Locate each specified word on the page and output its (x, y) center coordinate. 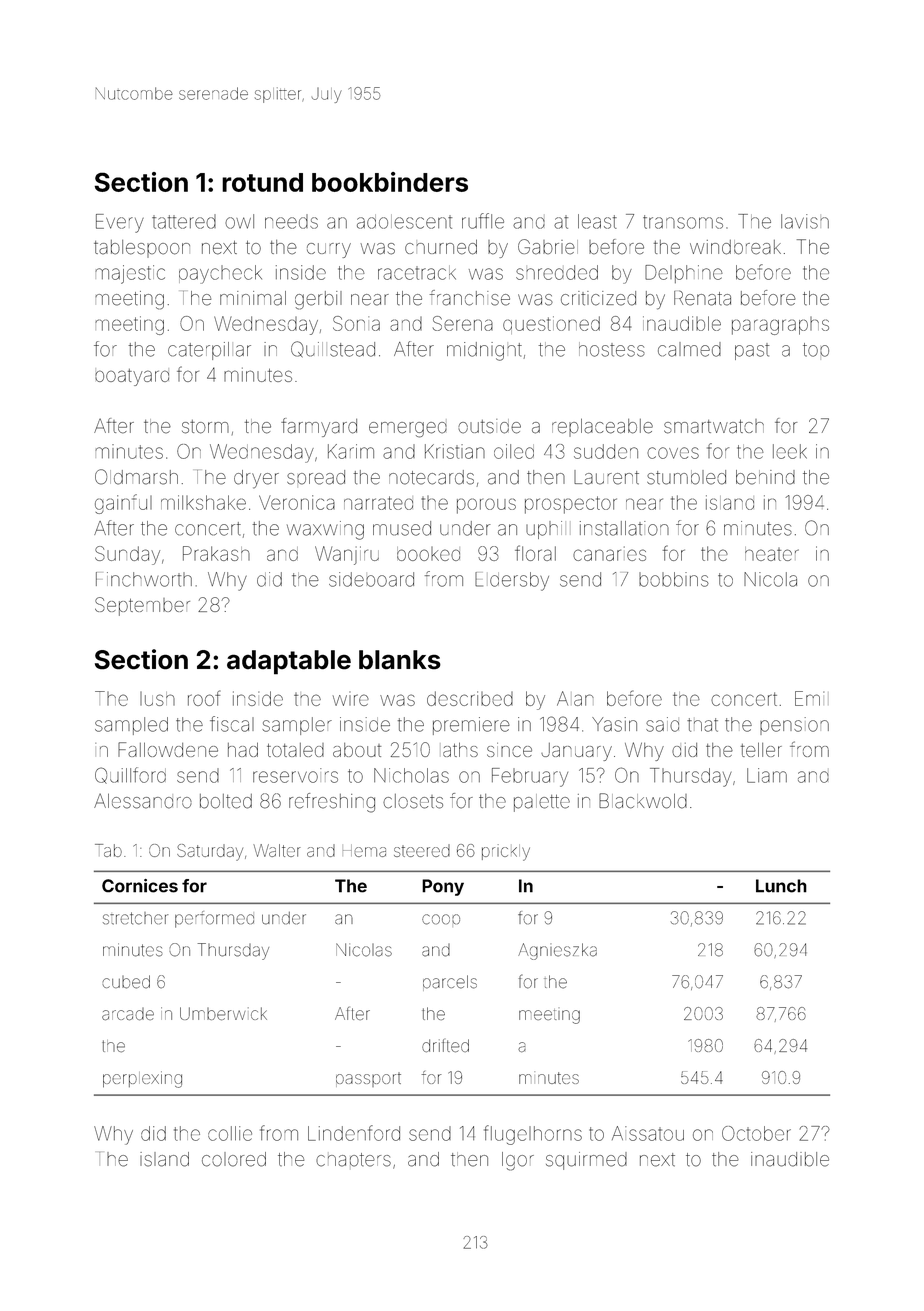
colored (234, 1159)
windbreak (735, 247)
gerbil (318, 300)
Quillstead (333, 349)
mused (402, 528)
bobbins (674, 579)
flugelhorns (533, 1135)
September (142, 606)
